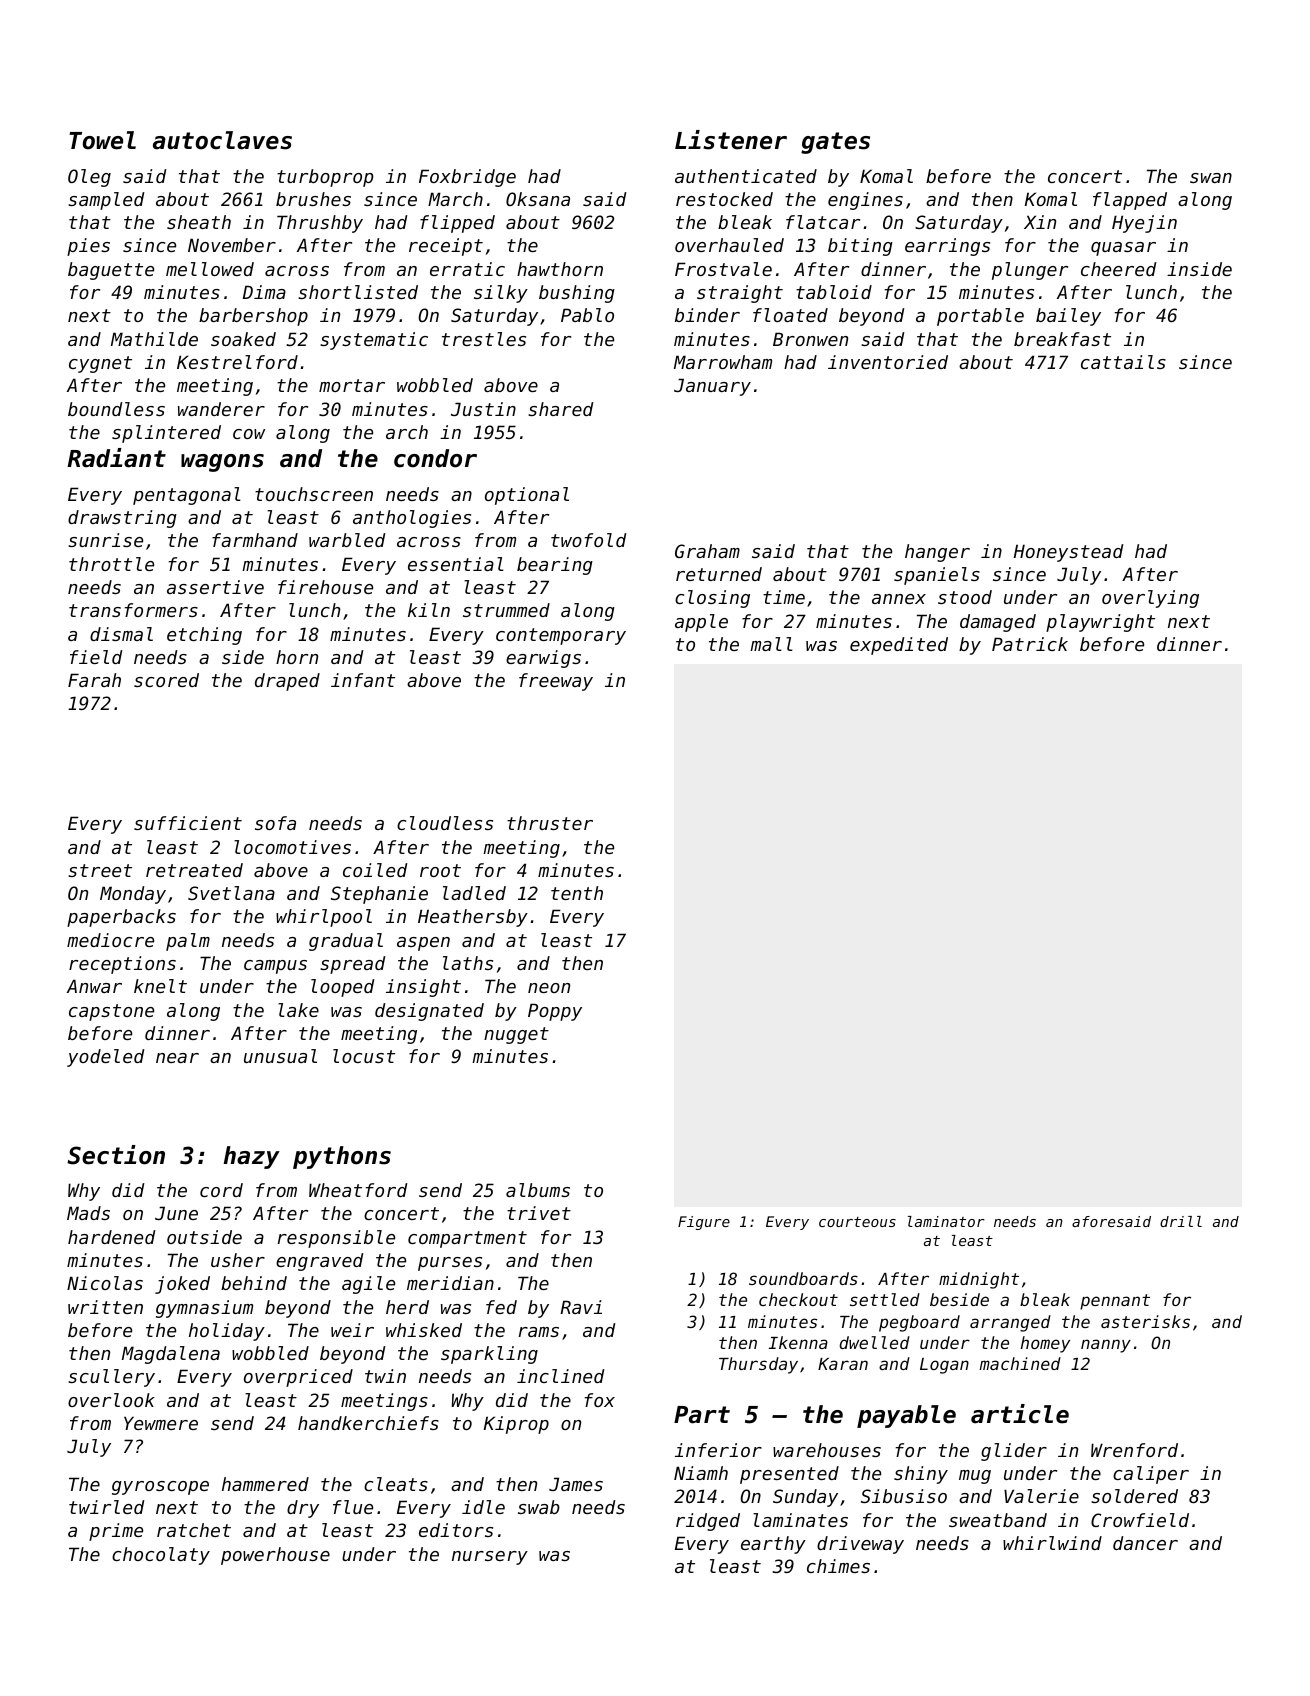 The image size is (1310, 1696). What do you see at coordinates (946, 1221) in the screenshot?
I see `laminator` at bounding box center [946, 1221].
